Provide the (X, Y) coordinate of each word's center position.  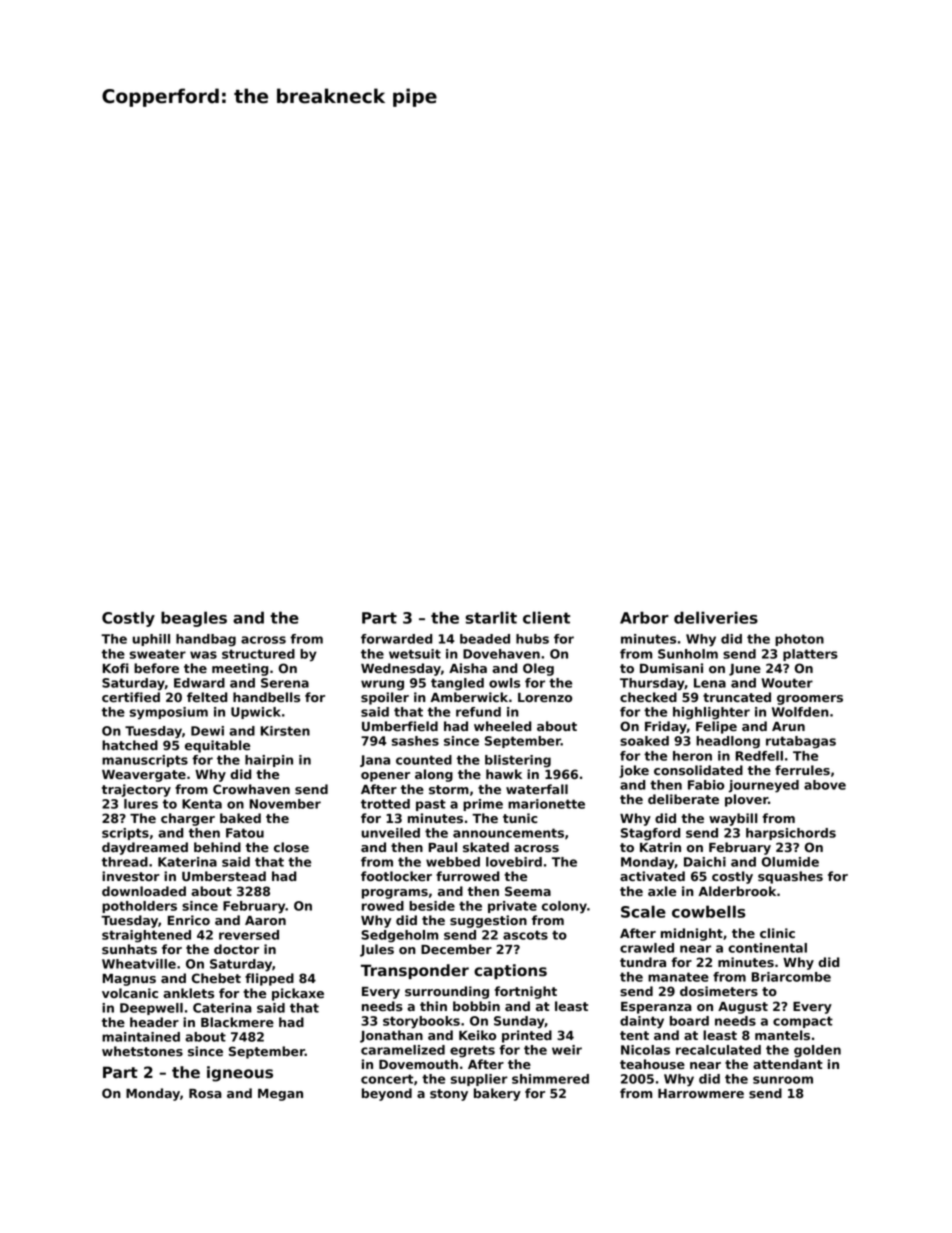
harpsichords (791, 834)
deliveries (716, 617)
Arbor (644, 617)
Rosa (205, 1093)
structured (258, 654)
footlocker (396, 876)
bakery (497, 1094)
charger (188, 819)
